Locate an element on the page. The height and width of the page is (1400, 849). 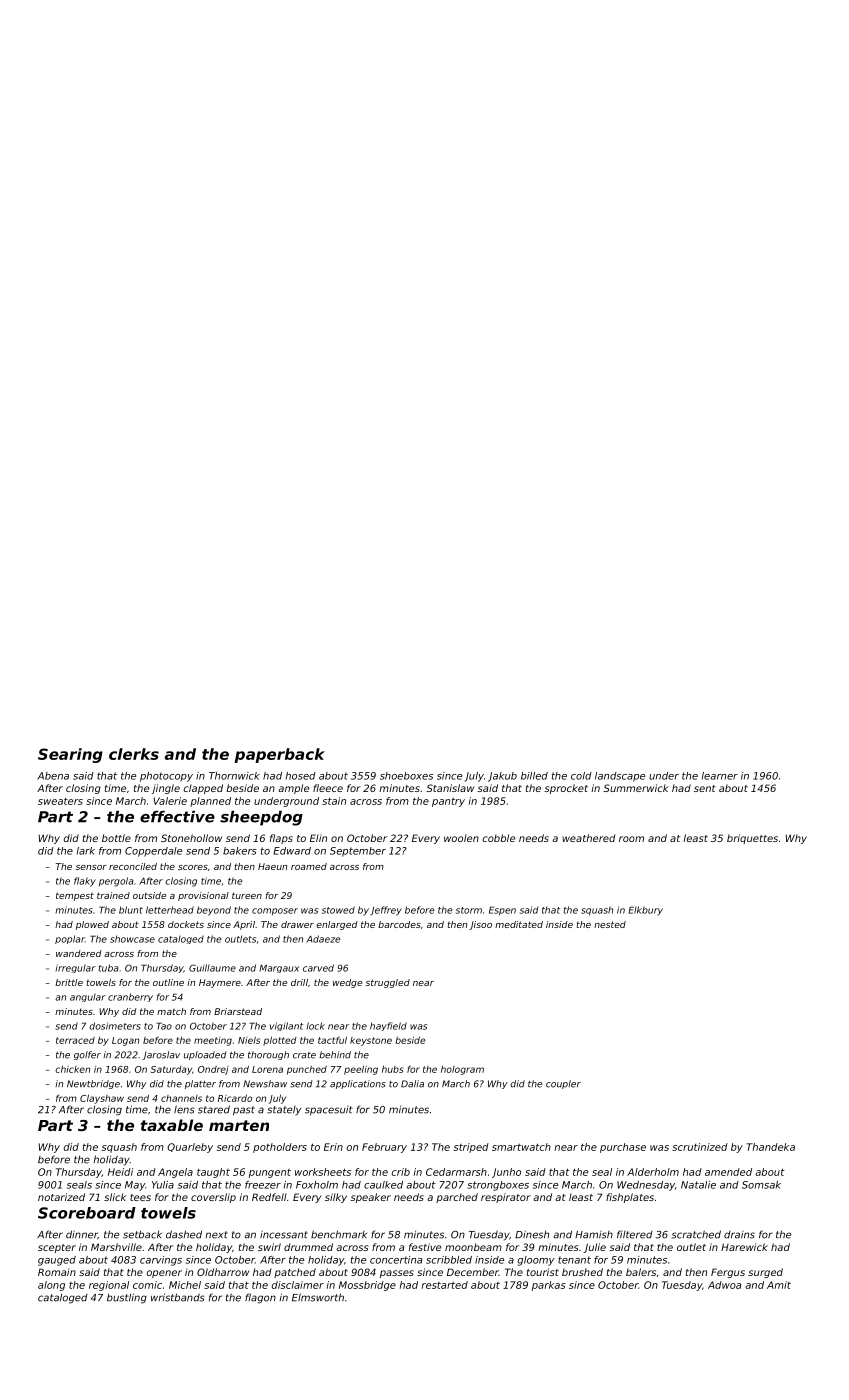
learner is located at coordinates (720, 776).
